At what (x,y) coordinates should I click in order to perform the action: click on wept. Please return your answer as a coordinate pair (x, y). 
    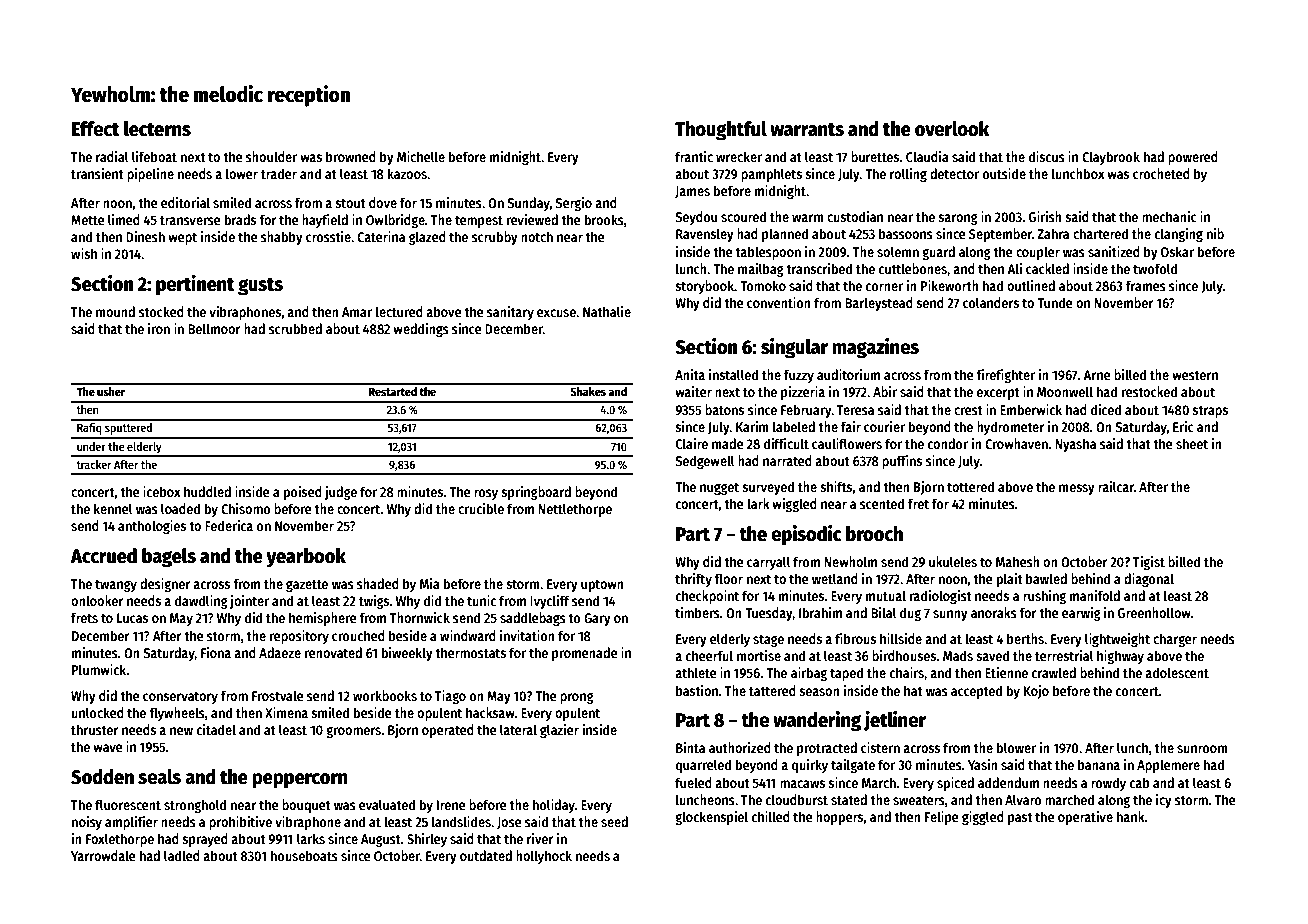
    Looking at the image, I should click on (182, 239).
